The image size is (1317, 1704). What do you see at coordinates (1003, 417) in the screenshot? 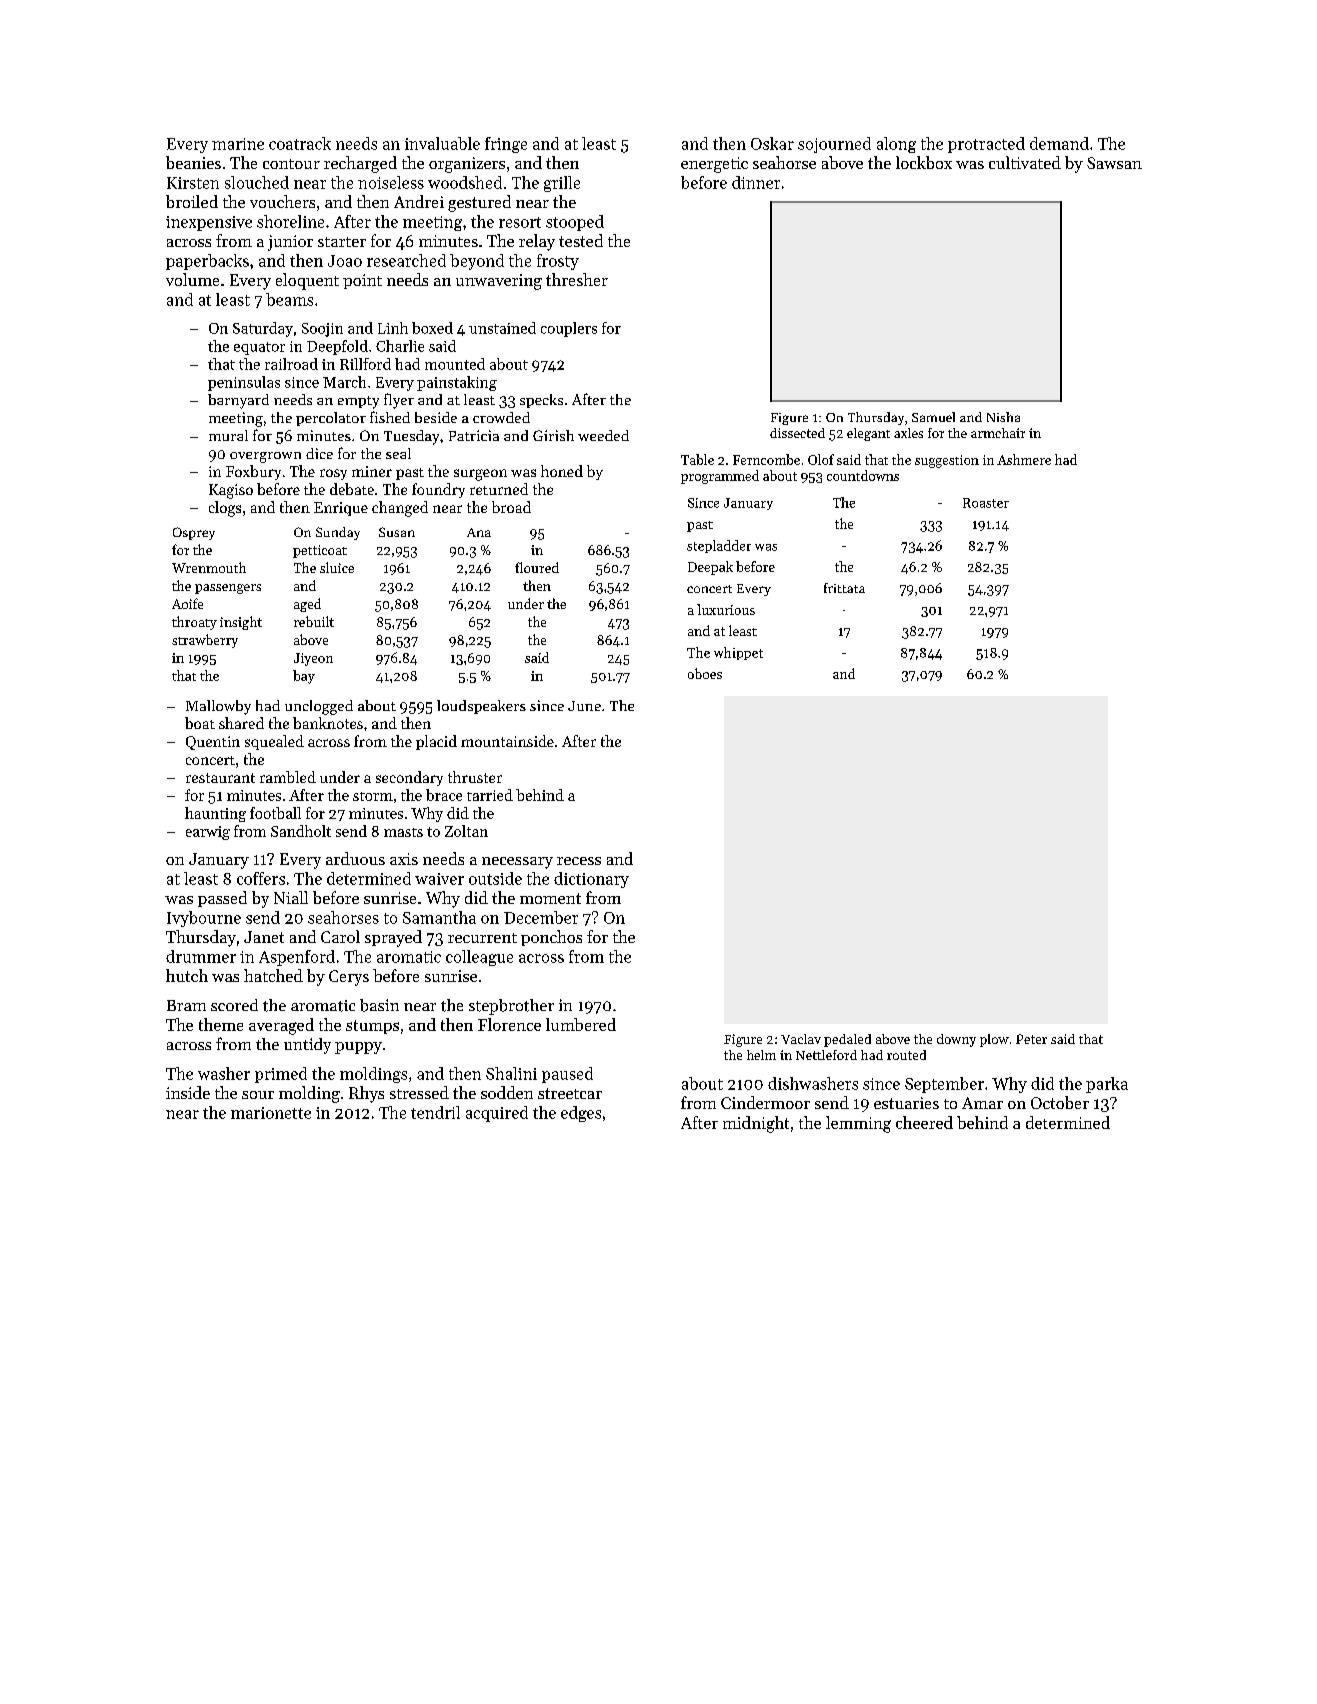
I see `Nisha` at bounding box center [1003, 417].
